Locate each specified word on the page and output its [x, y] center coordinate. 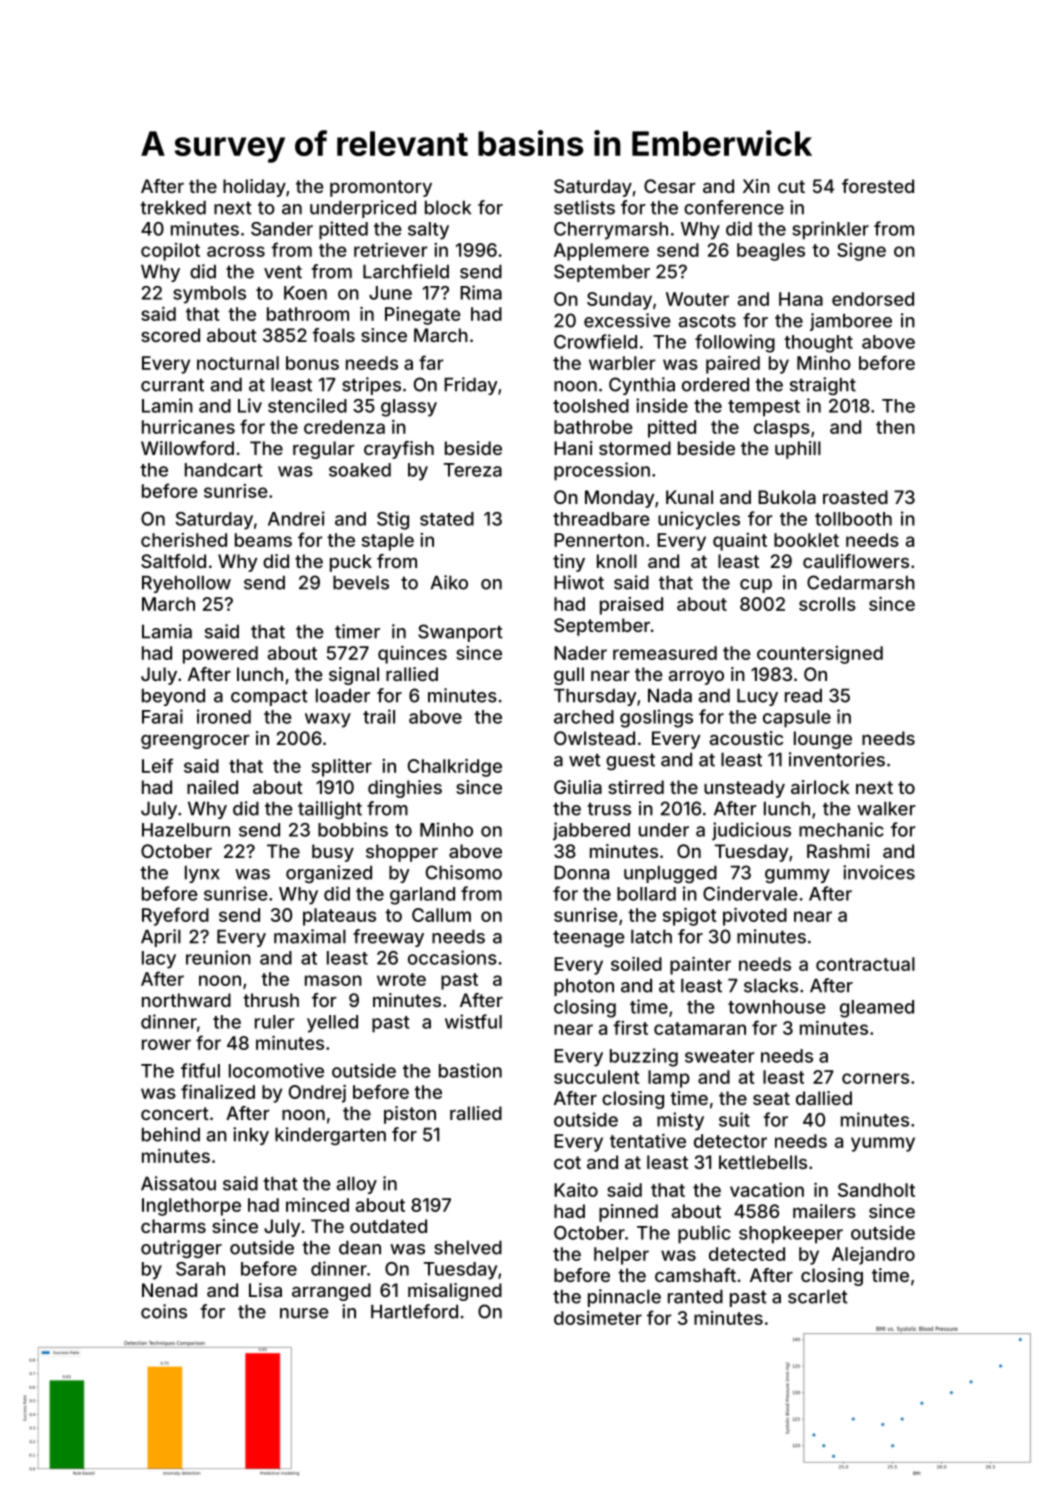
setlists [584, 207]
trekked [173, 208]
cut [791, 186]
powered [220, 655]
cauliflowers [856, 561]
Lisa [265, 1290]
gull [569, 676]
